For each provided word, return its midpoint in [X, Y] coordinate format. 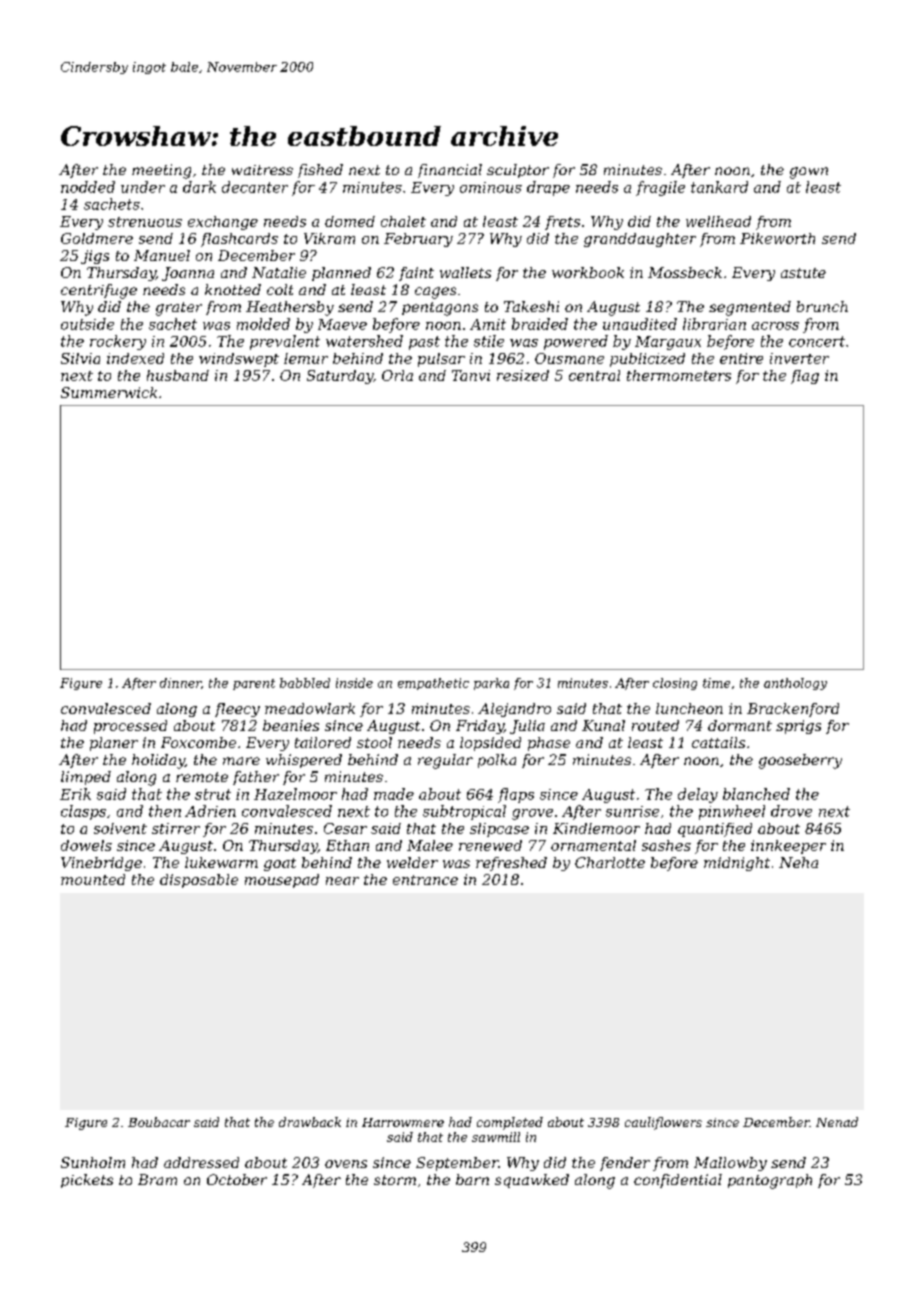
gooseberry [800, 761]
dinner [180, 683]
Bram [157, 1179]
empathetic [433, 684]
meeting [161, 171]
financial [450, 171]
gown [809, 173]
